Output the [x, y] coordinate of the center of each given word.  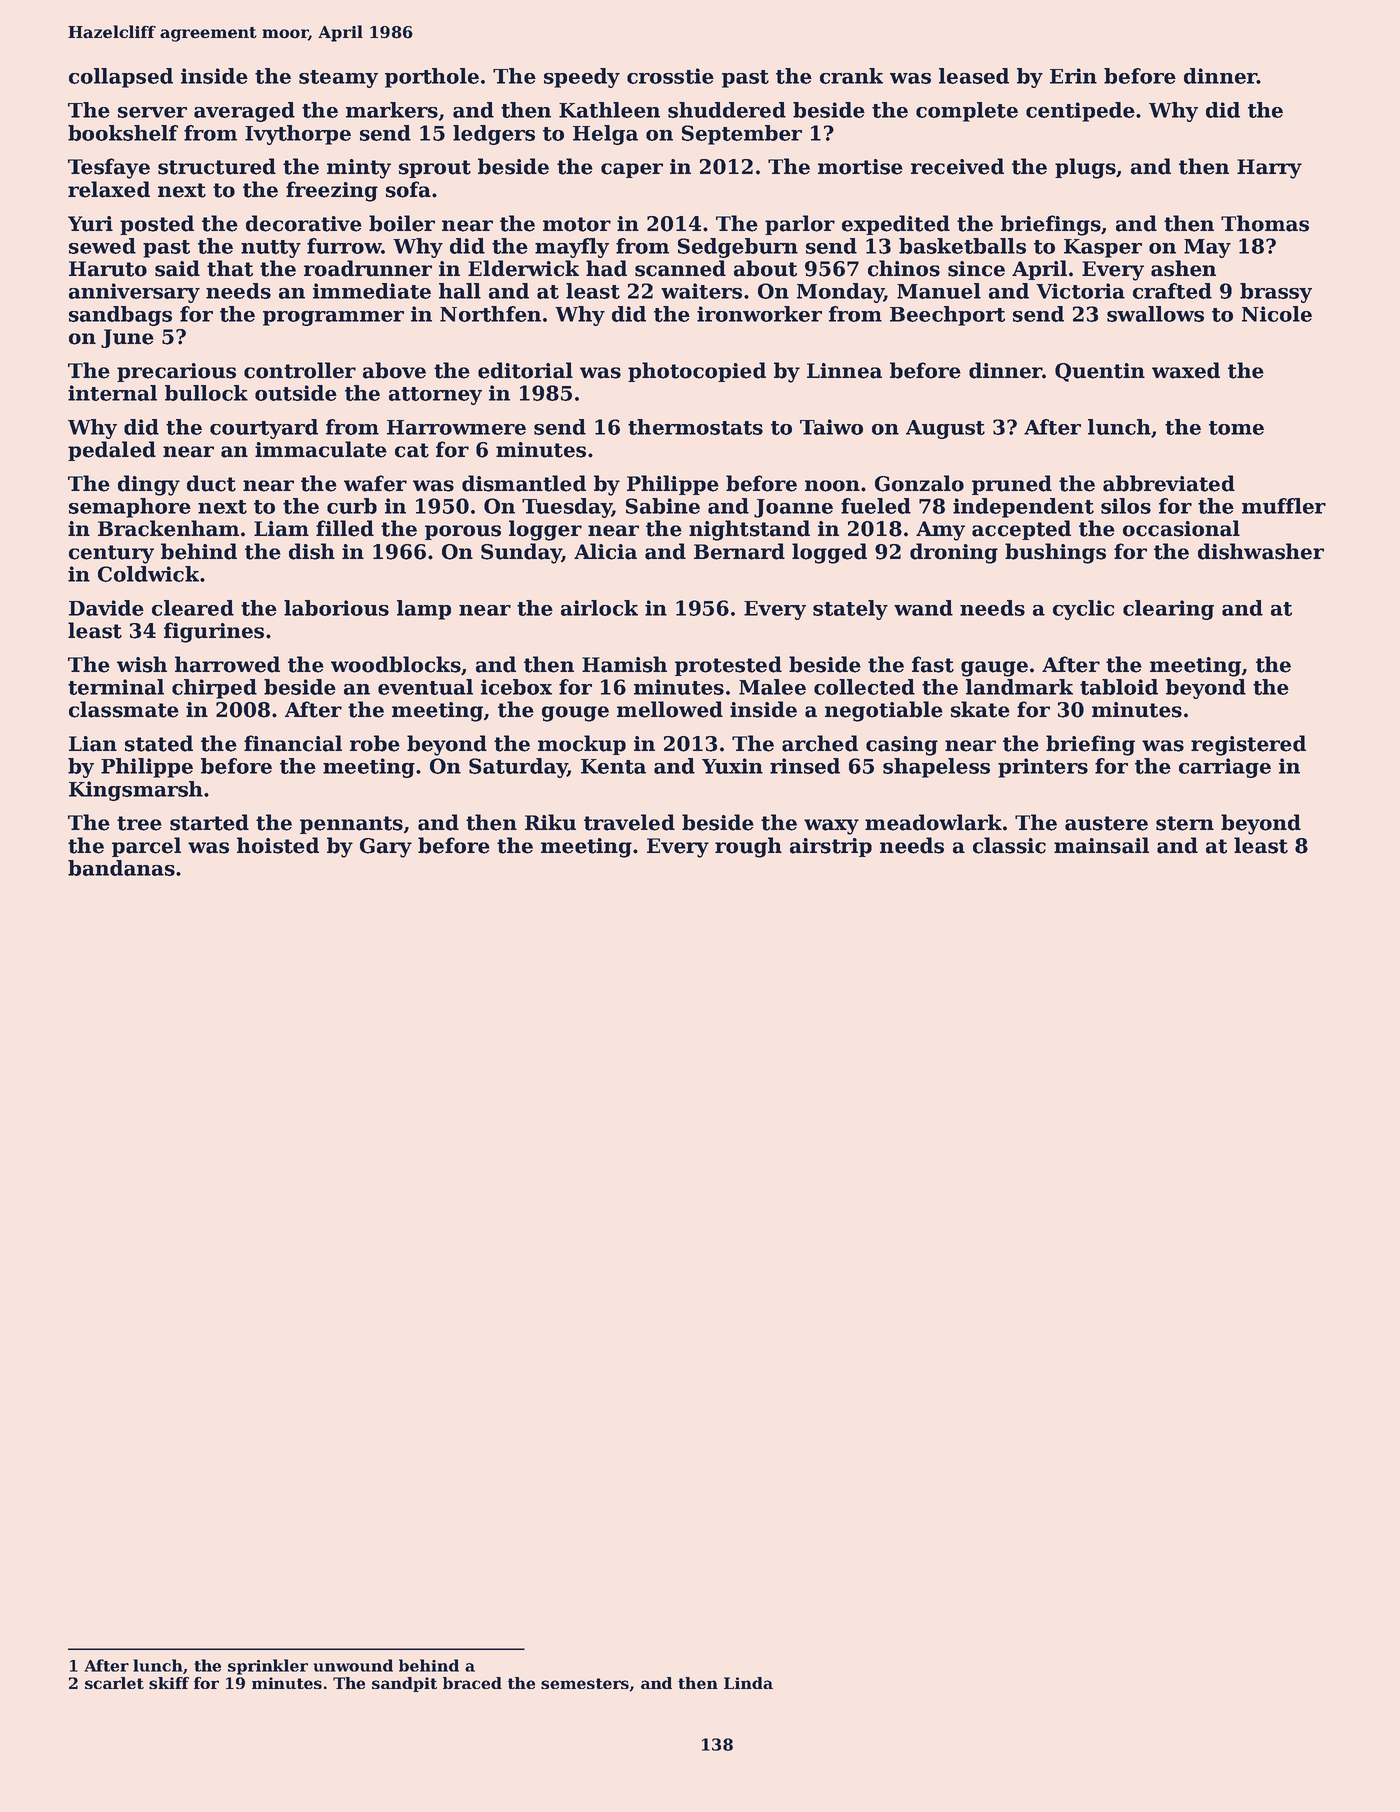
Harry [1269, 169]
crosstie [670, 76]
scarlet [114, 1683]
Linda [748, 1683]
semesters [585, 1683]
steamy [338, 79]
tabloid [1119, 687]
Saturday [518, 768]
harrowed [227, 664]
